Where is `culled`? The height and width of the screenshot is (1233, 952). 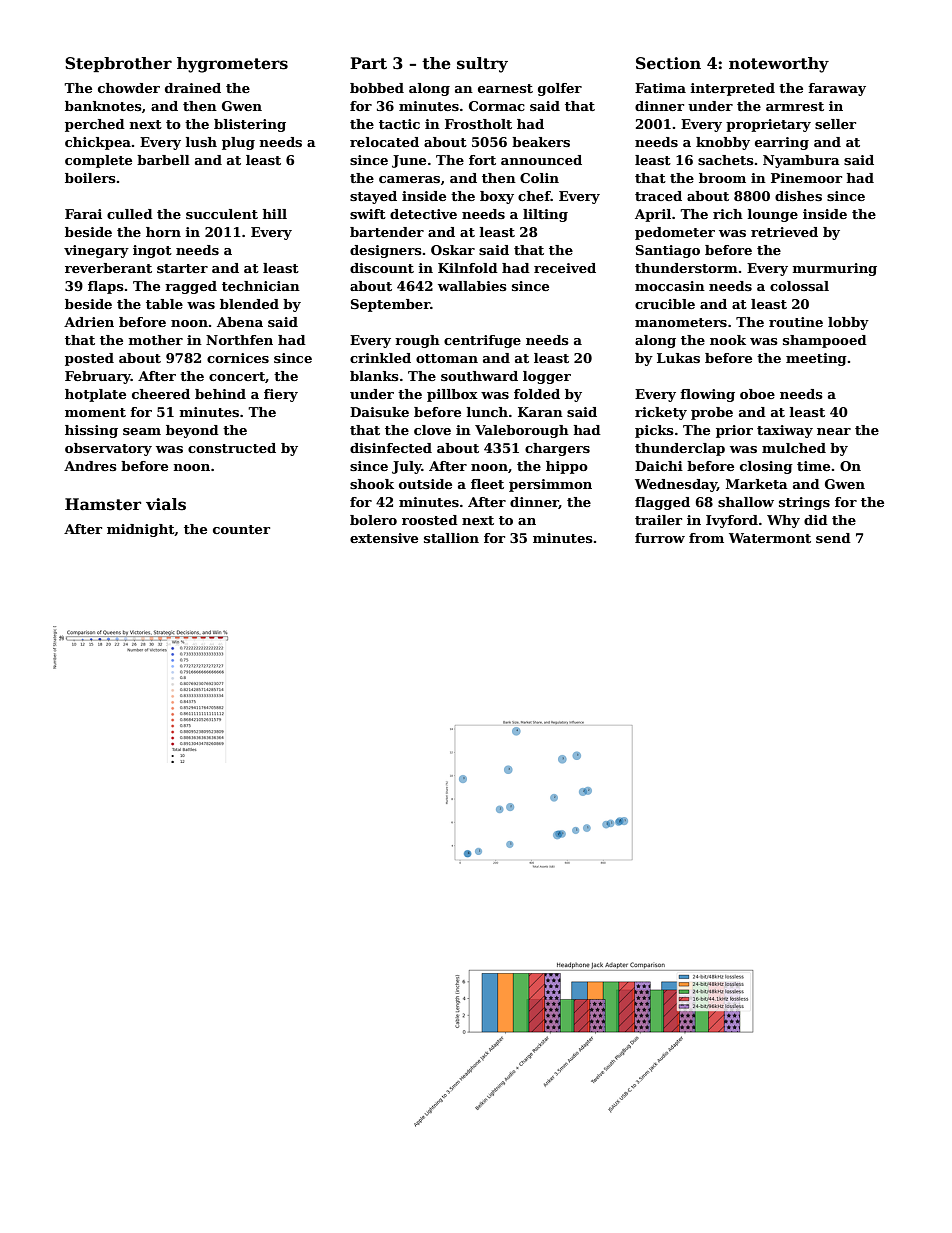
culled is located at coordinates (130, 214).
